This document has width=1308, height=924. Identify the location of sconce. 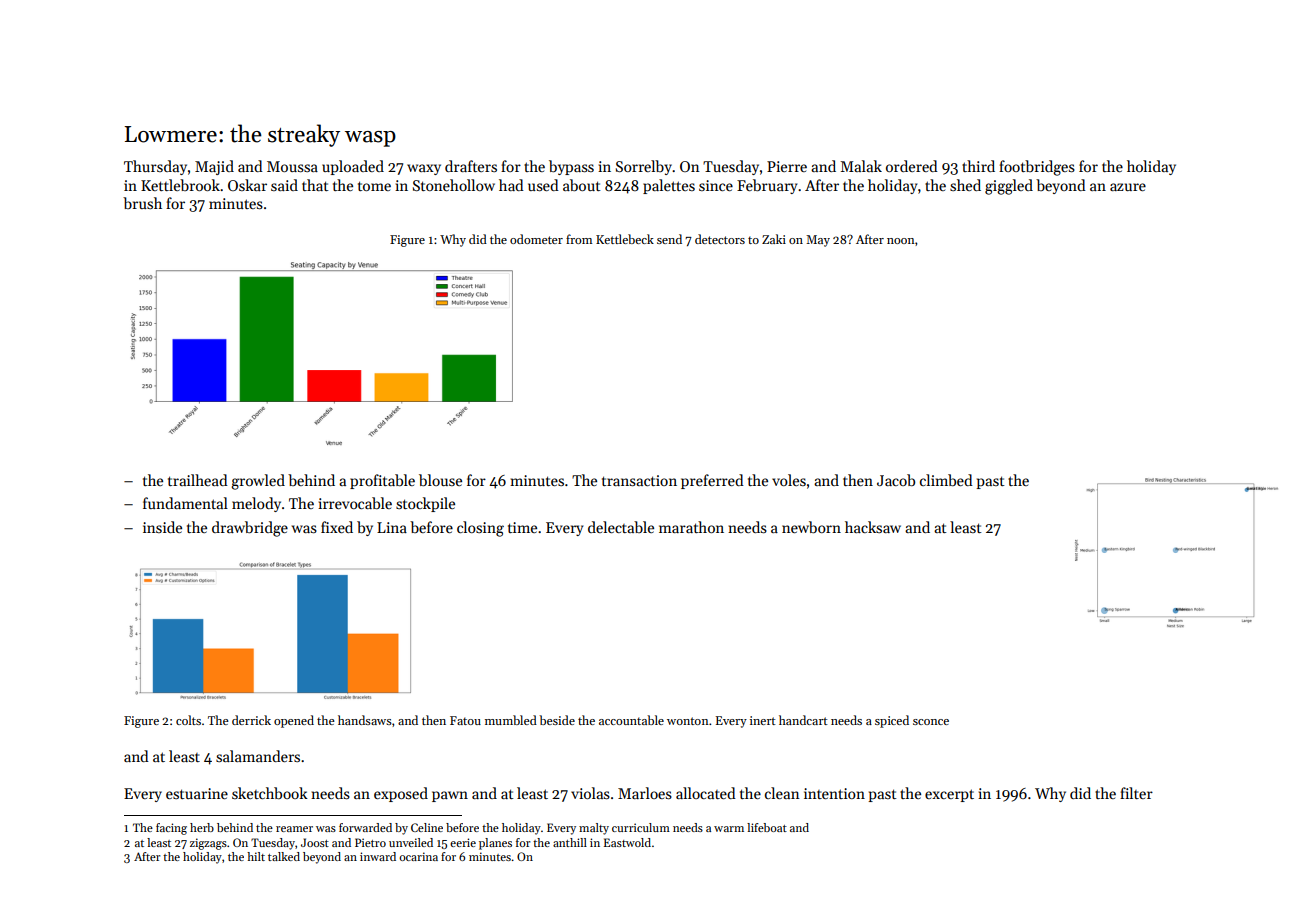
(931, 722).
